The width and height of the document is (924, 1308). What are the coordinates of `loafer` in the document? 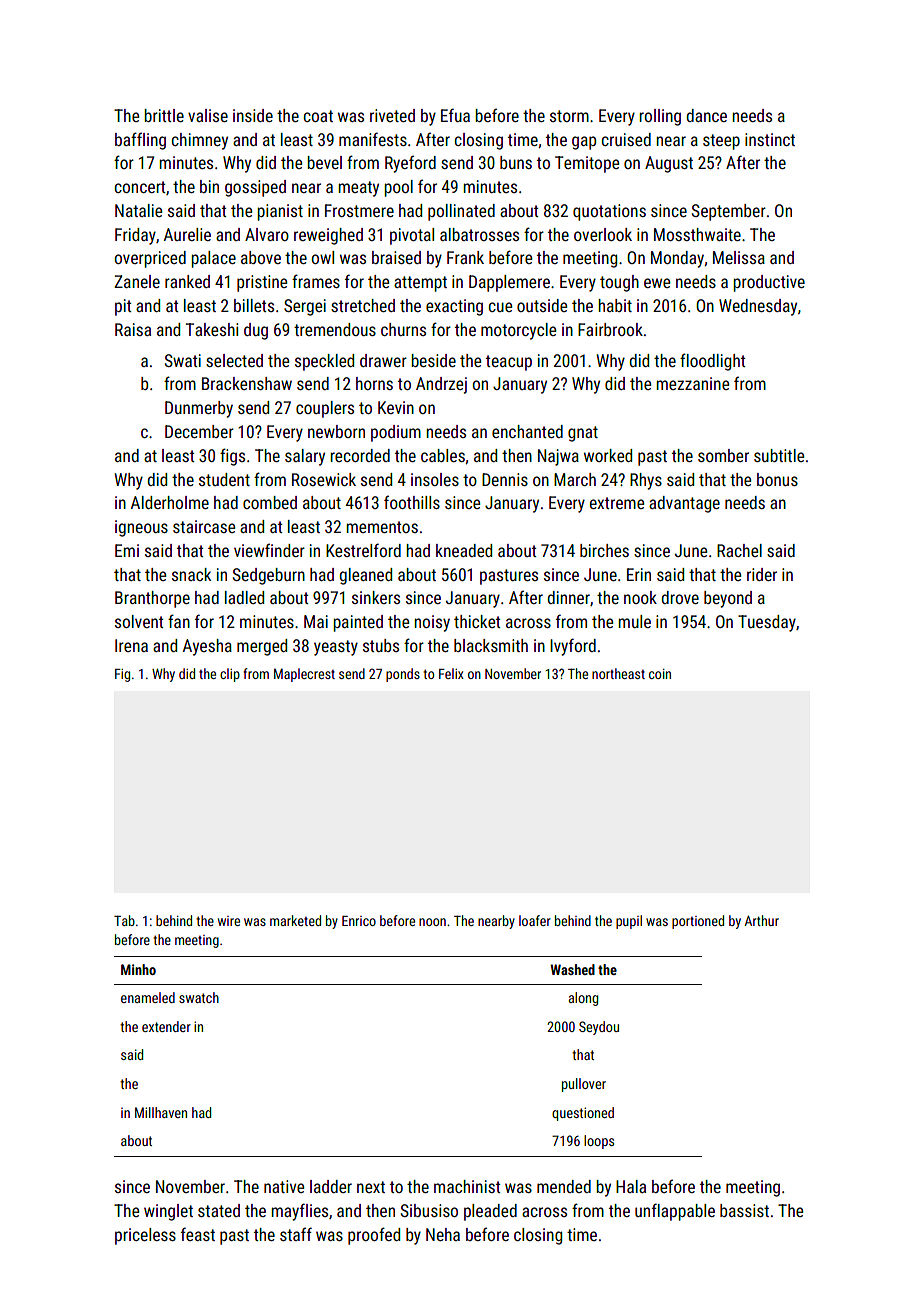 It's located at (534, 920).
